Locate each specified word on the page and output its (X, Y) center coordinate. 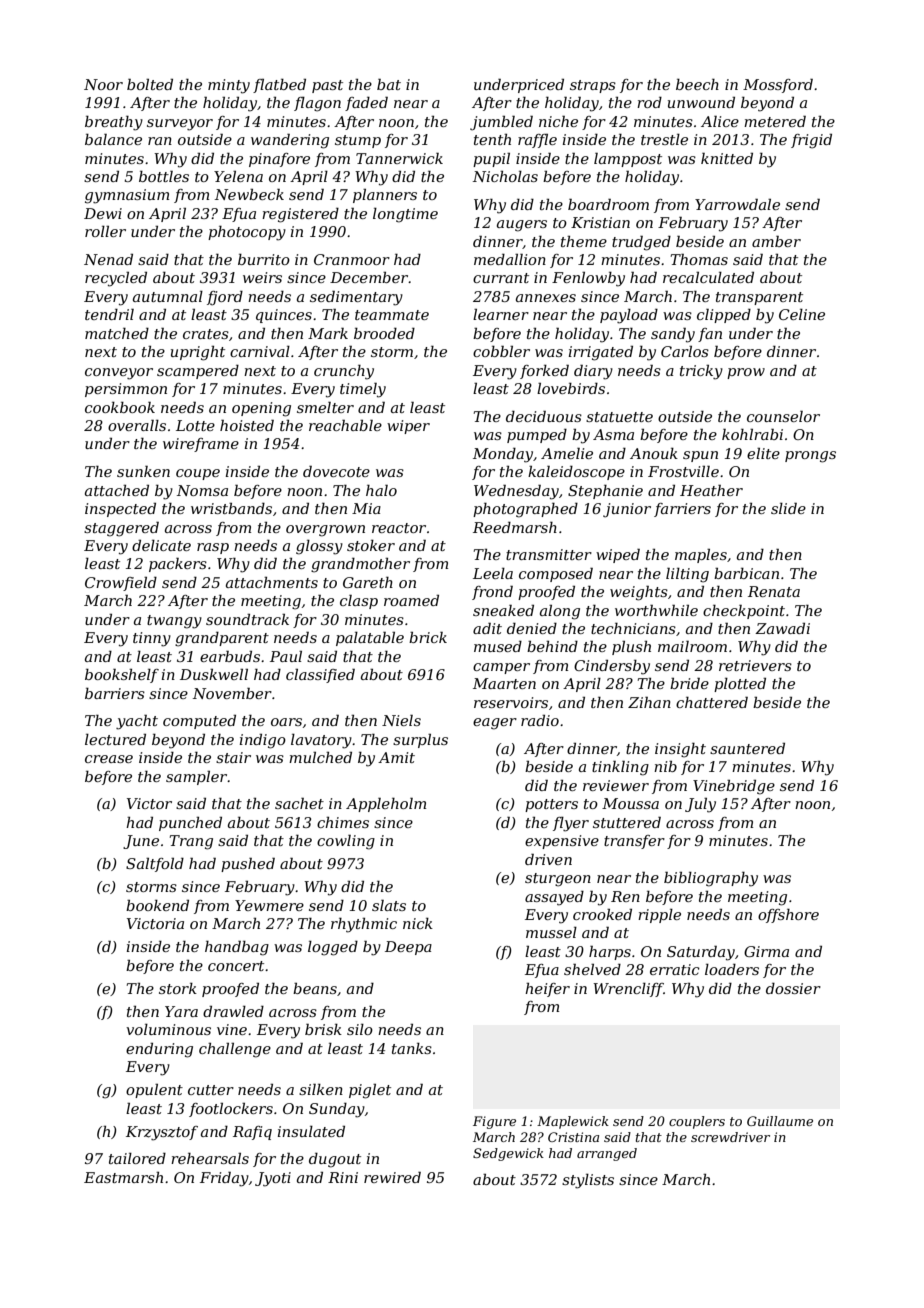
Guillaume (780, 1121)
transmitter (549, 554)
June (141, 842)
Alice (720, 121)
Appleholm (386, 804)
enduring (159, 1050)
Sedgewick (508, 1154)
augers (522, 226)
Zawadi (782, 628)
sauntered (747, 748)
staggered (121, 529)
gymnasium (127, 196)
